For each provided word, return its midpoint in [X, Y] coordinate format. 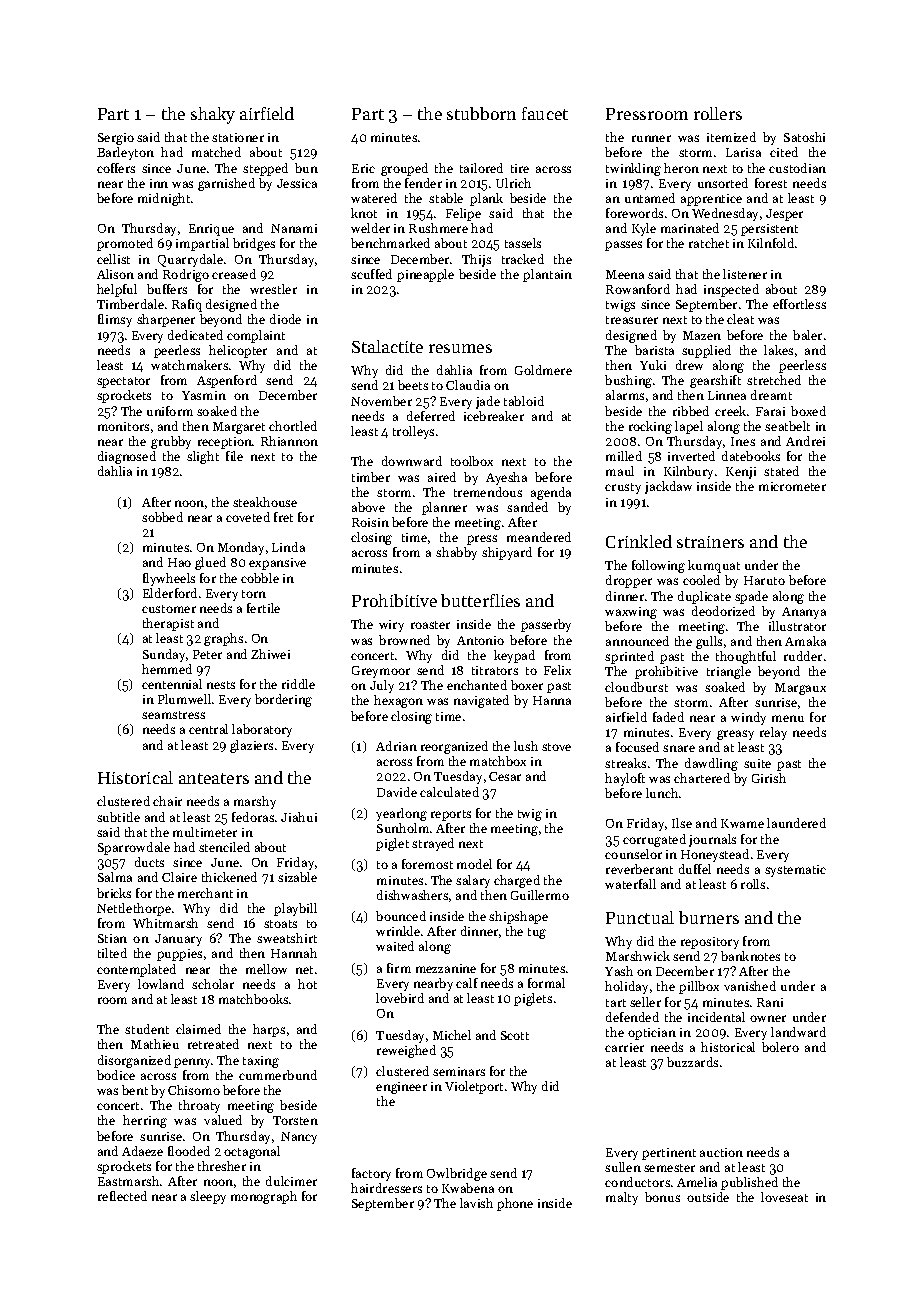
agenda [551, 493]
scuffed [371, 274]
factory [371, 1174]
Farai [770, 411]
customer [169, 609]
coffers [116, 168]
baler [807, 335]
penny [192, 1063]
